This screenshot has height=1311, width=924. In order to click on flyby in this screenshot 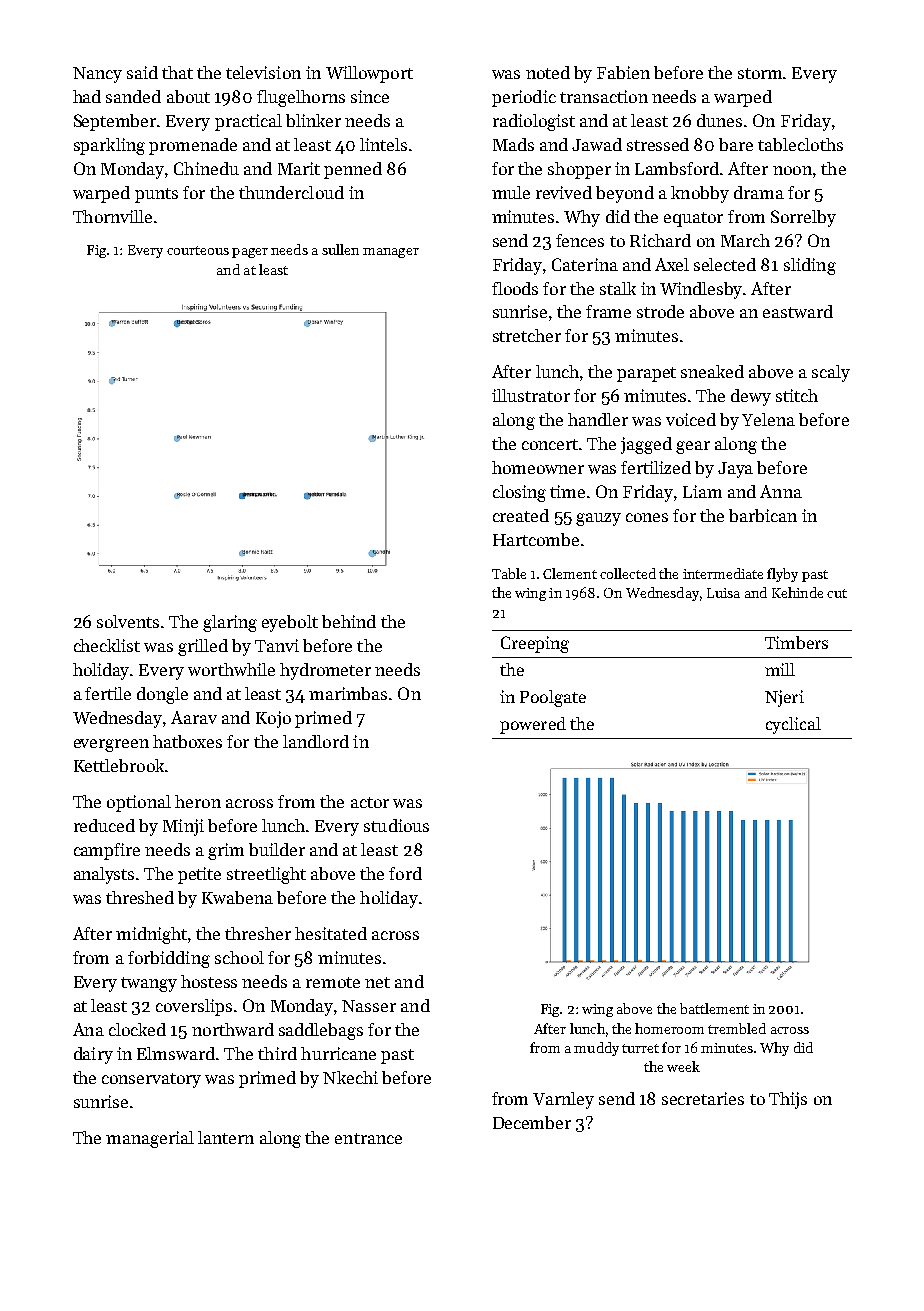, I will do `click(782, 575)`.
